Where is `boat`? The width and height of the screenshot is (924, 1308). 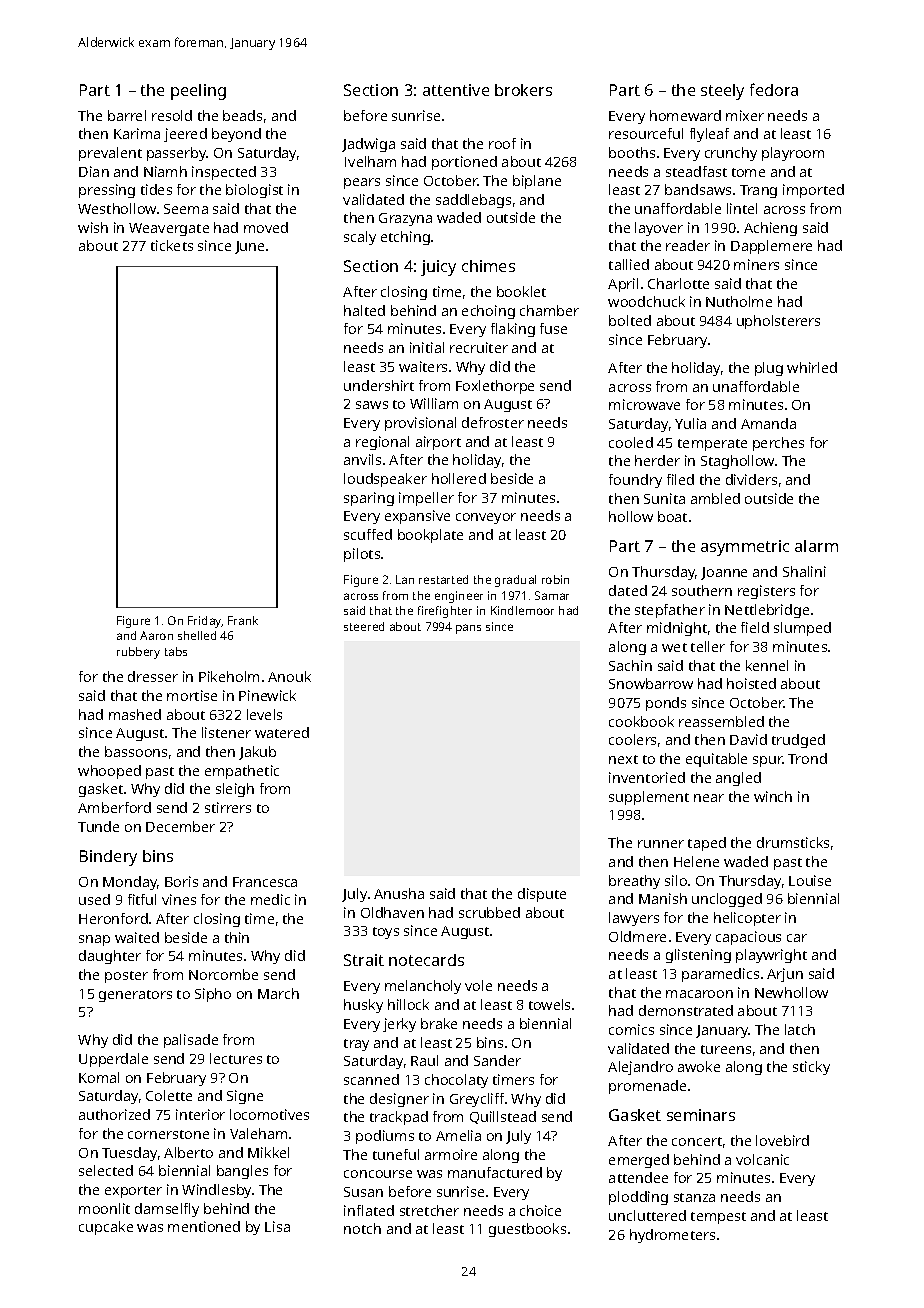
boat is located at coordinates (672, 516).
